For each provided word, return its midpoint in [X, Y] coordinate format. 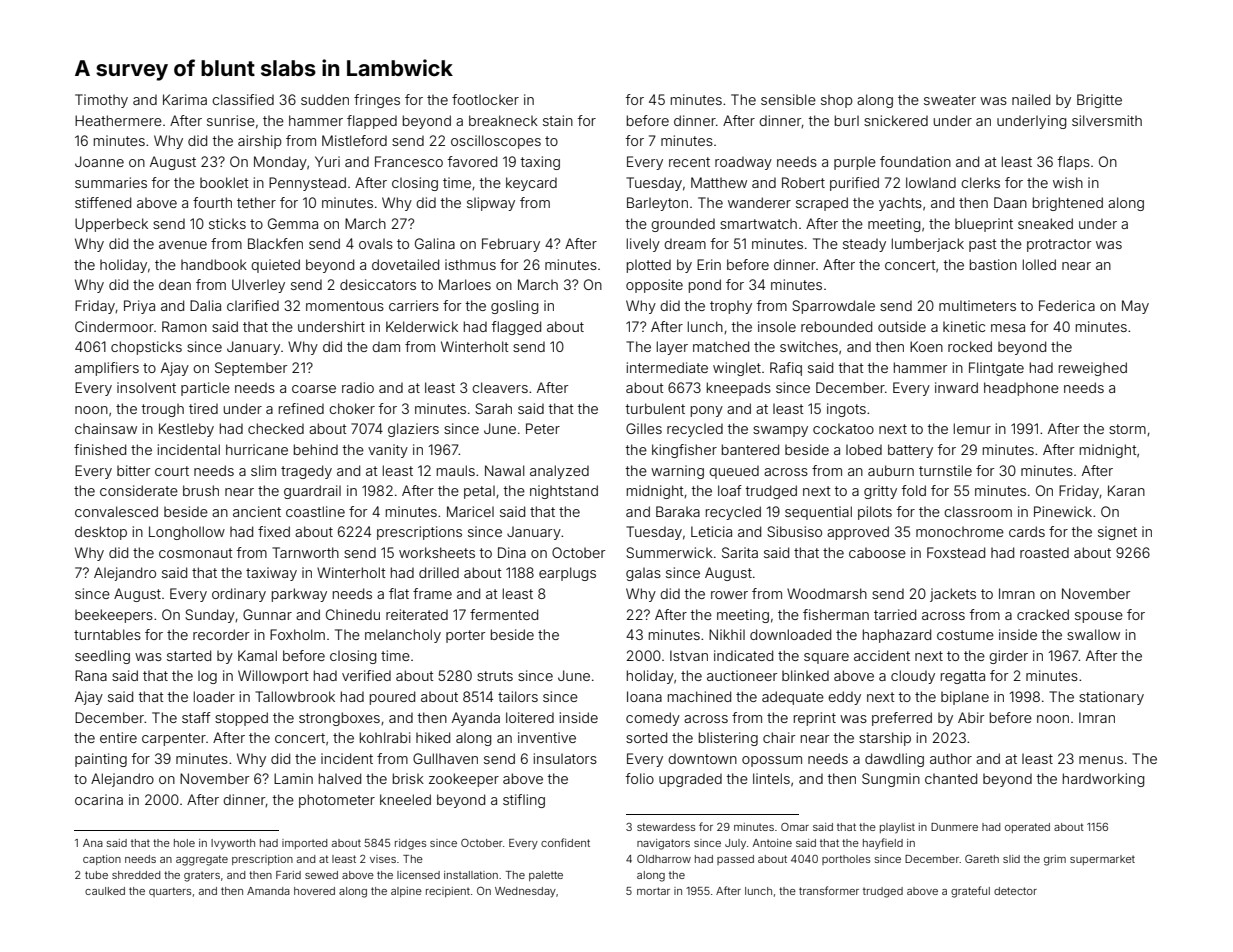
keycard [531, 184]
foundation [915, 161]
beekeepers [114, 616]
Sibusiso [794, 531]
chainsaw [106, 428]
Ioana [644, 696]
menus [1101, 760]
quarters [170, 892]
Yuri [327, 161]
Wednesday [525, 892]
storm [1127, 429]
